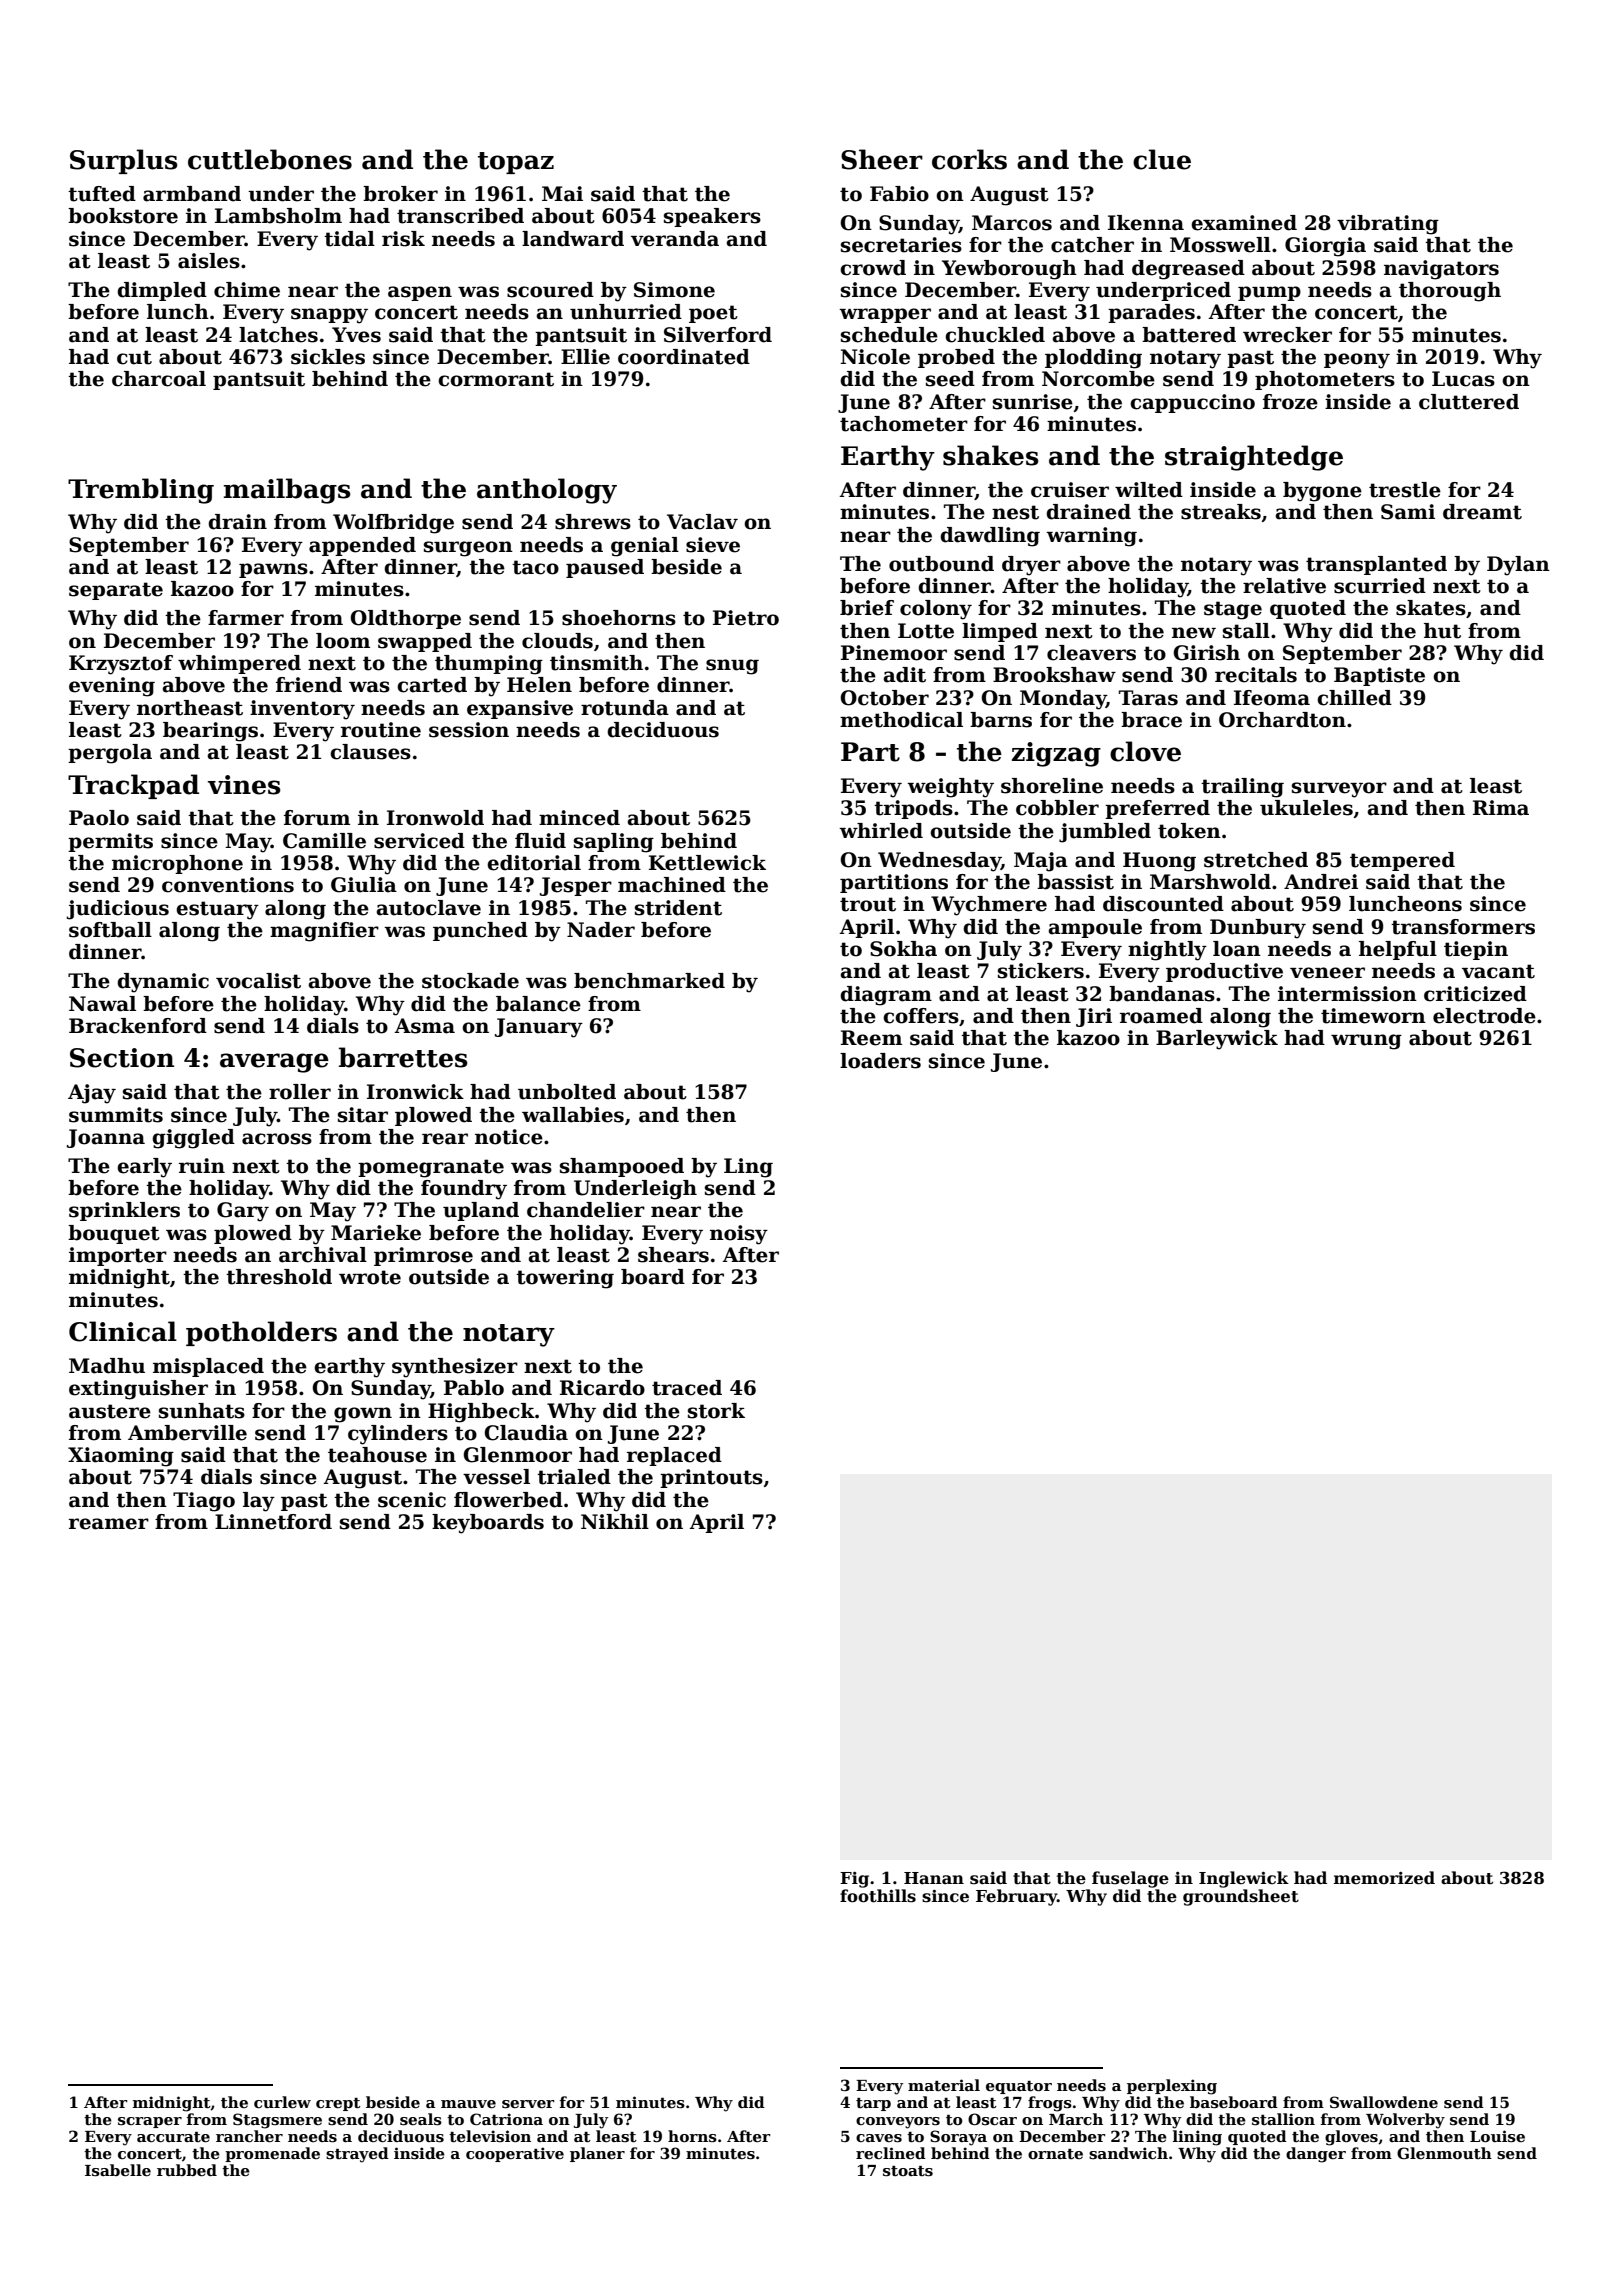  What do you see at coordinates (278, 216) in the page?
I see `Lambsholm` at bounding box center [278, 216].
